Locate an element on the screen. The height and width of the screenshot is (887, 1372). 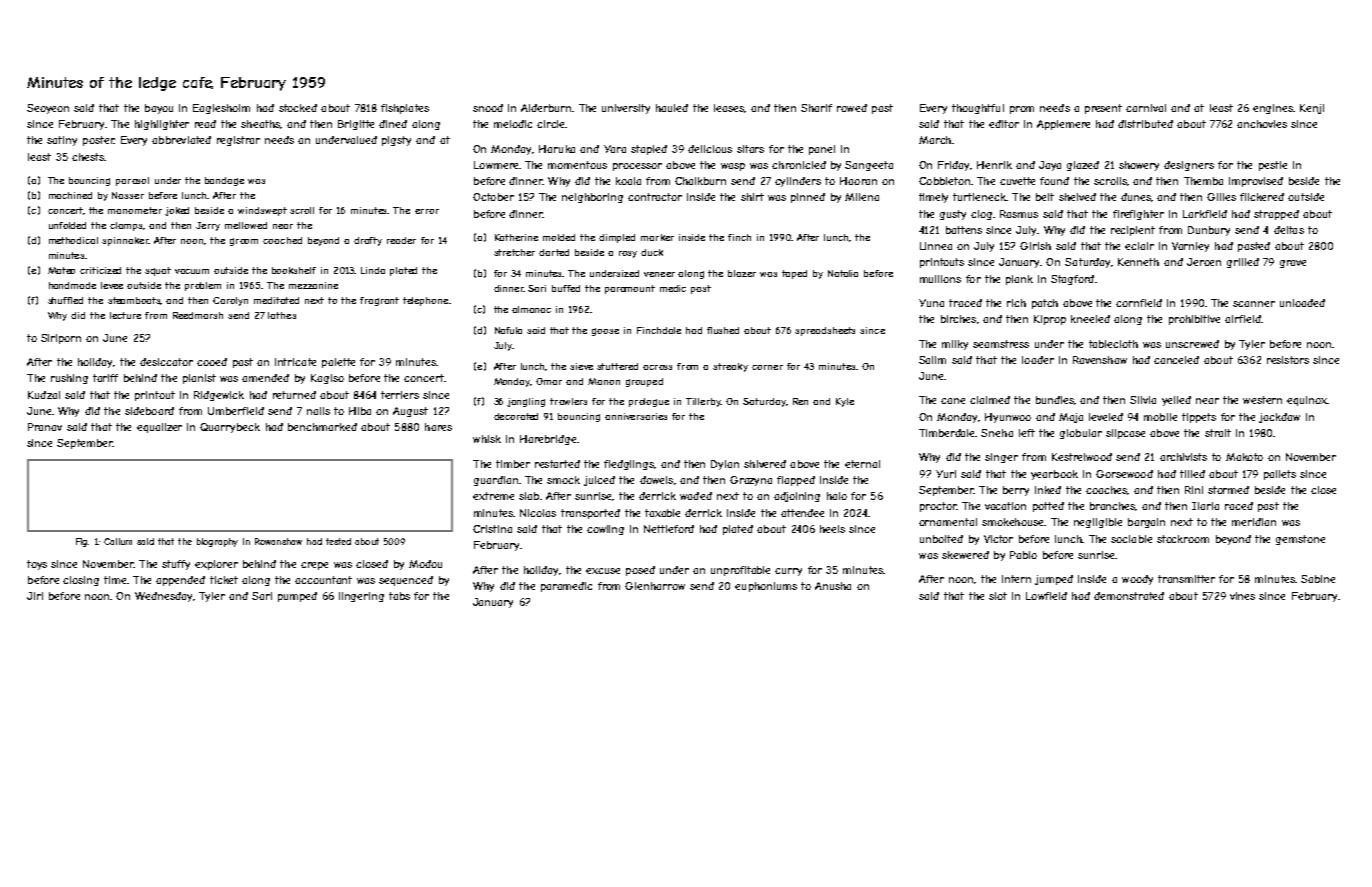
slot is located at coordinates (998, 596).
